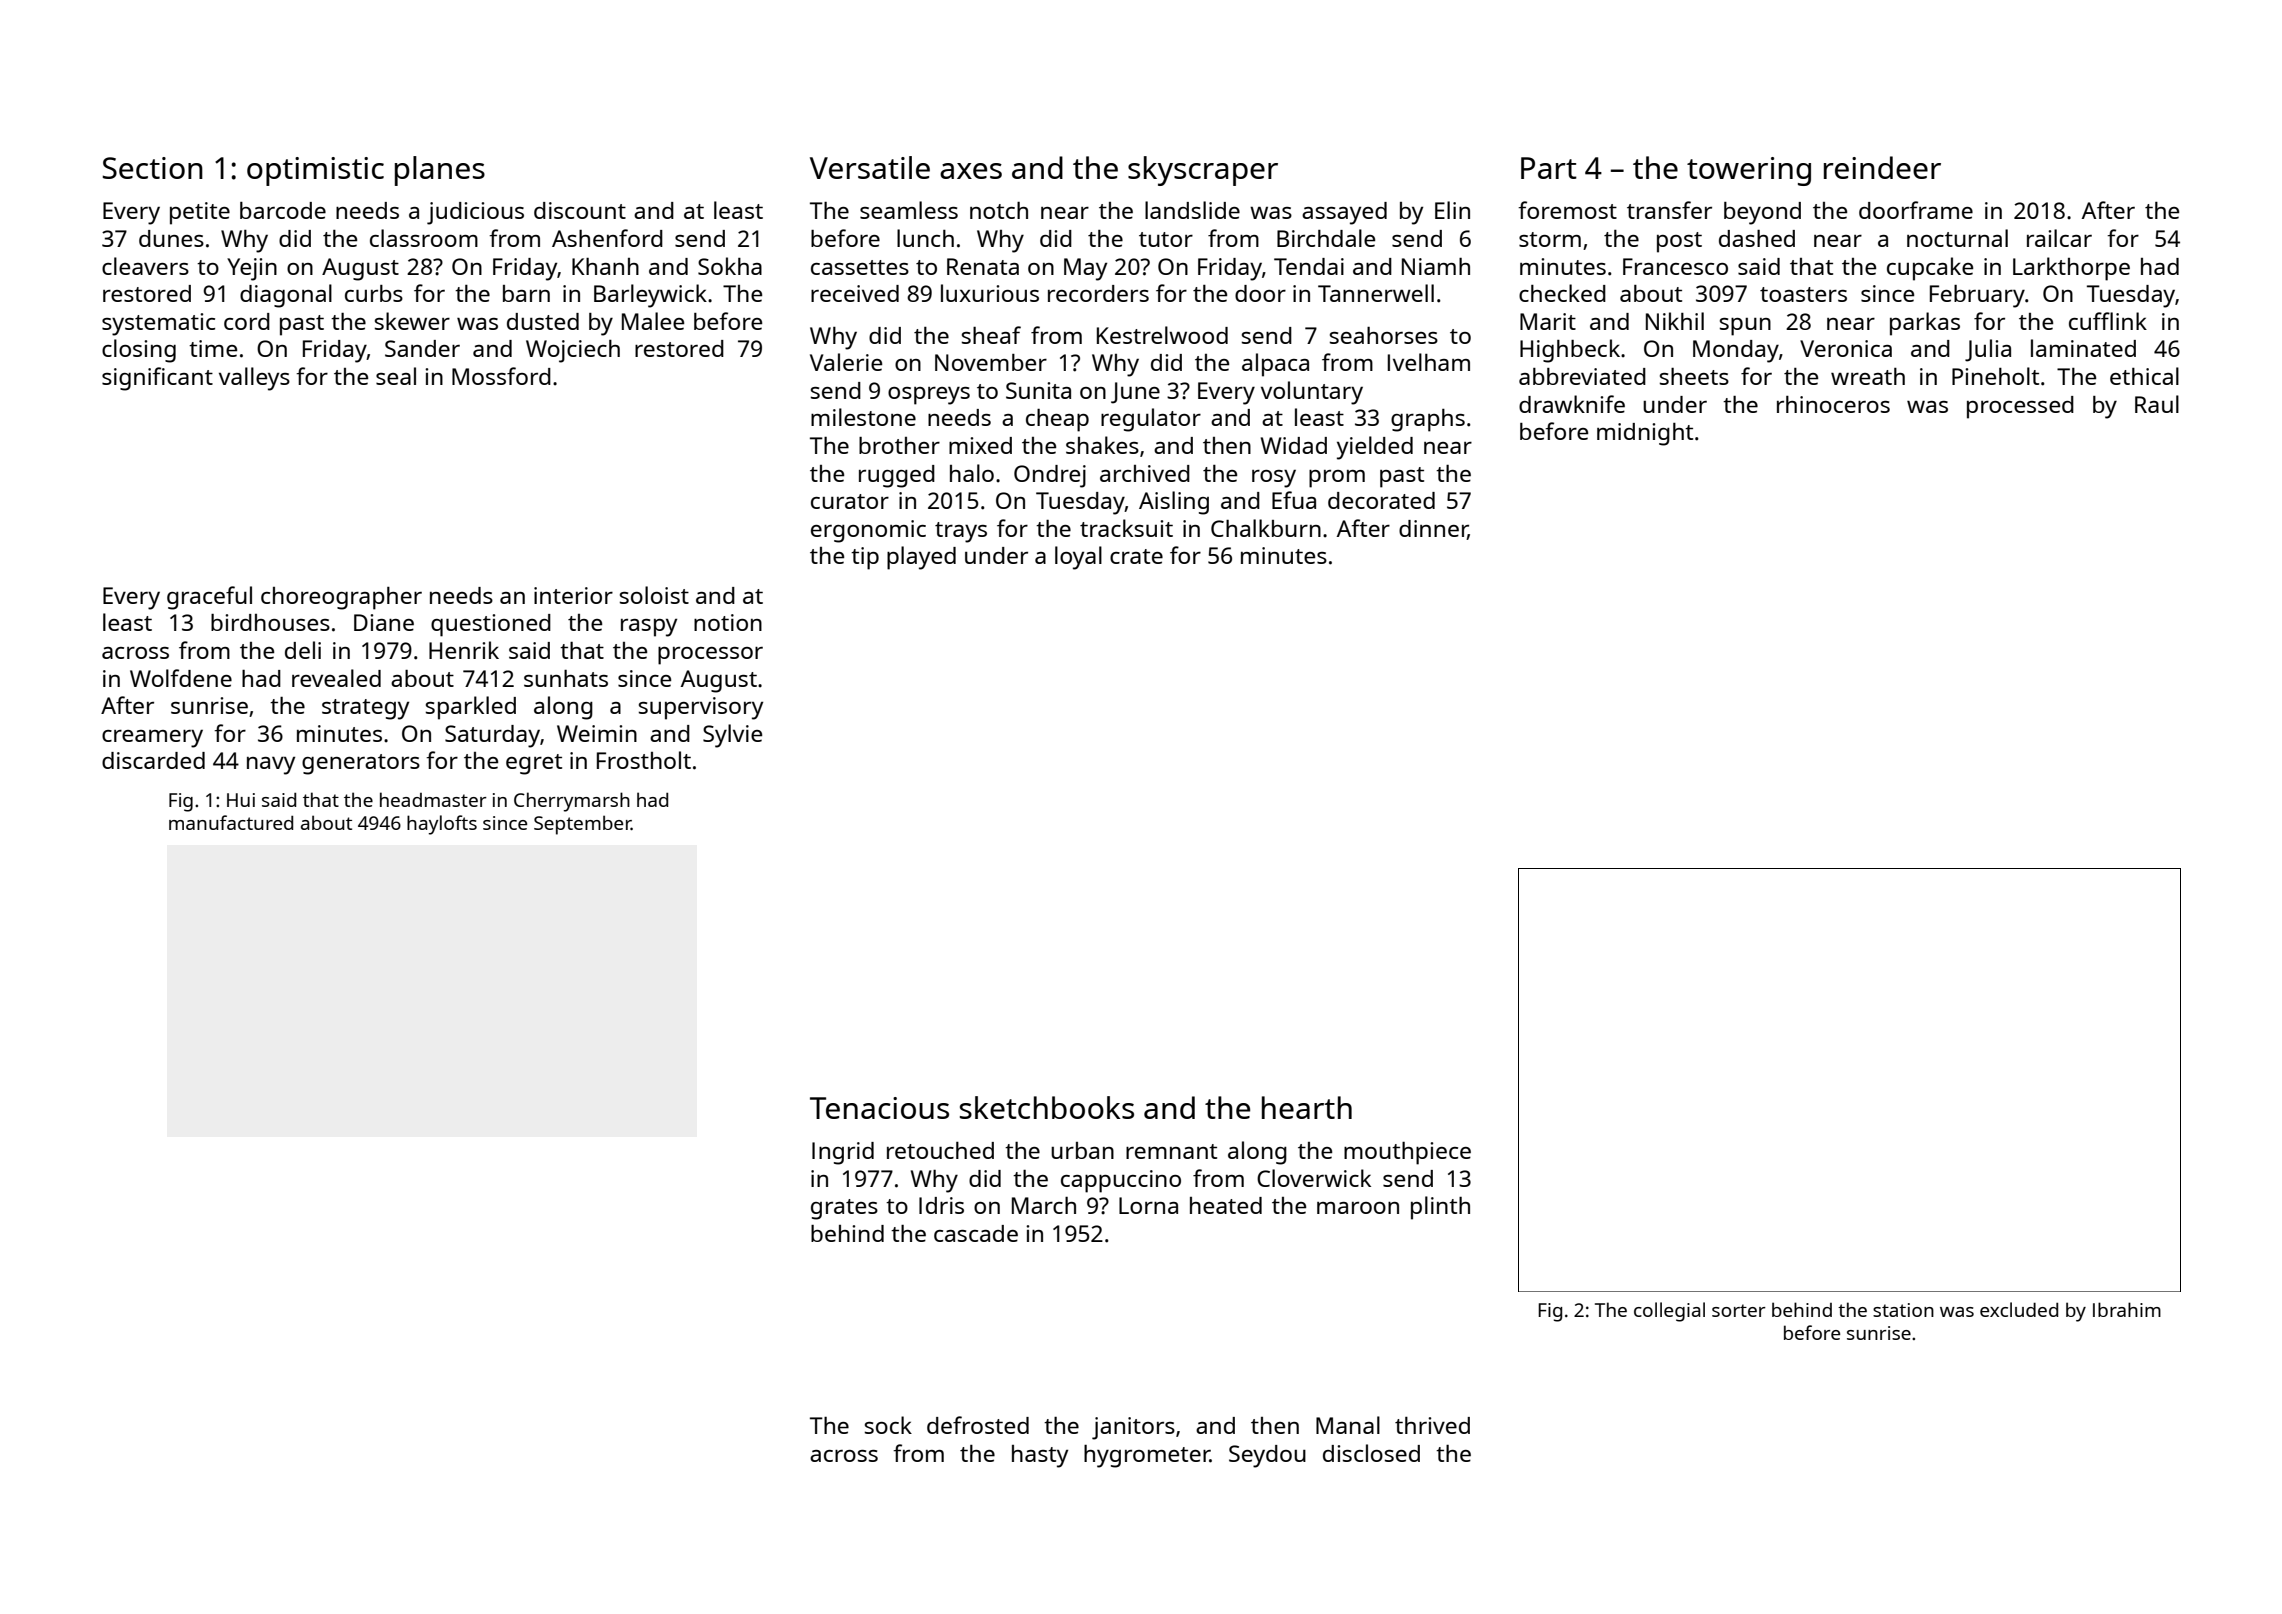  Describe the element at coordinates (1307, 1107) in the image. I see `hearth` at that location.
